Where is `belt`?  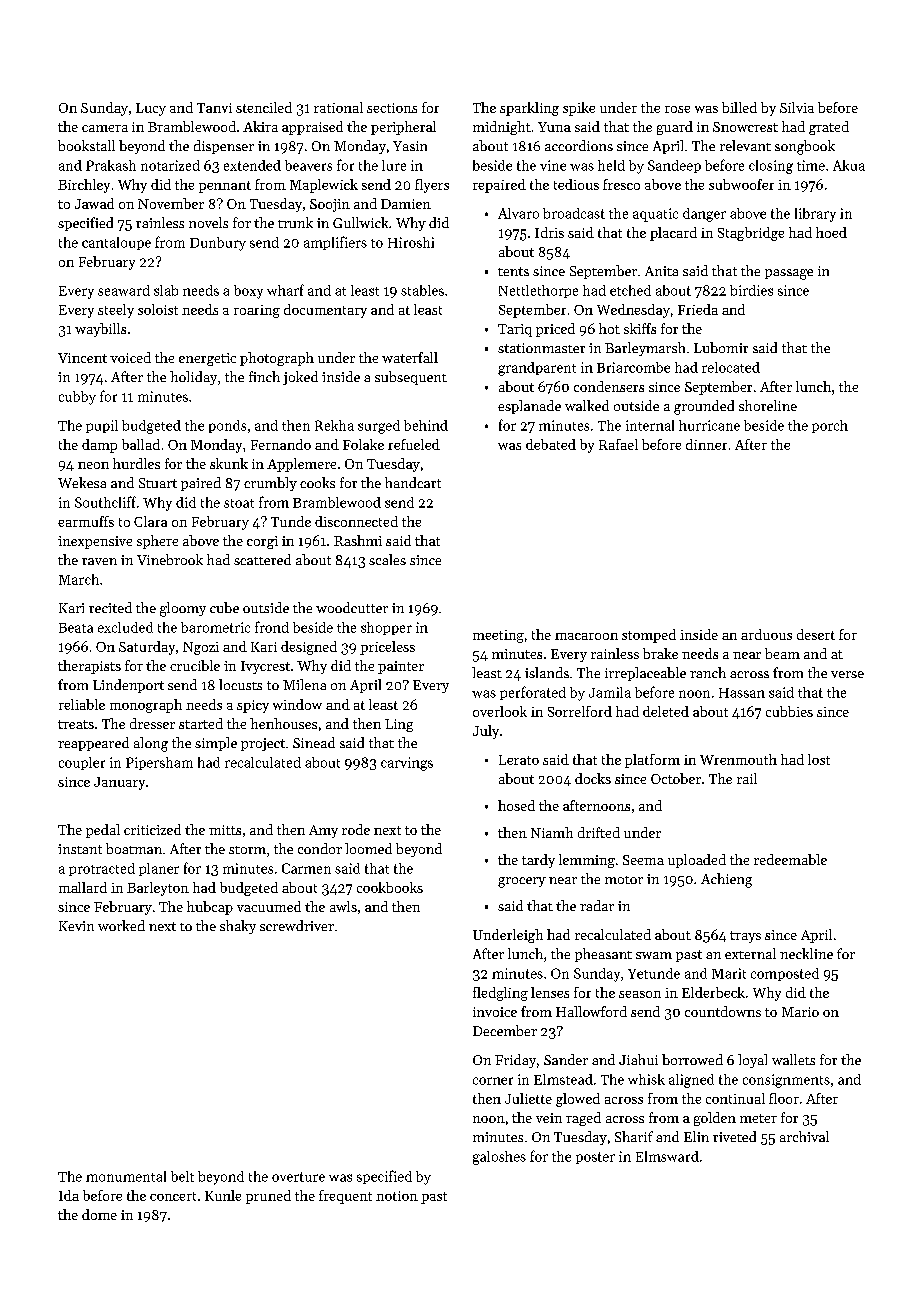
belt is located at coordinates (182, 1176).
